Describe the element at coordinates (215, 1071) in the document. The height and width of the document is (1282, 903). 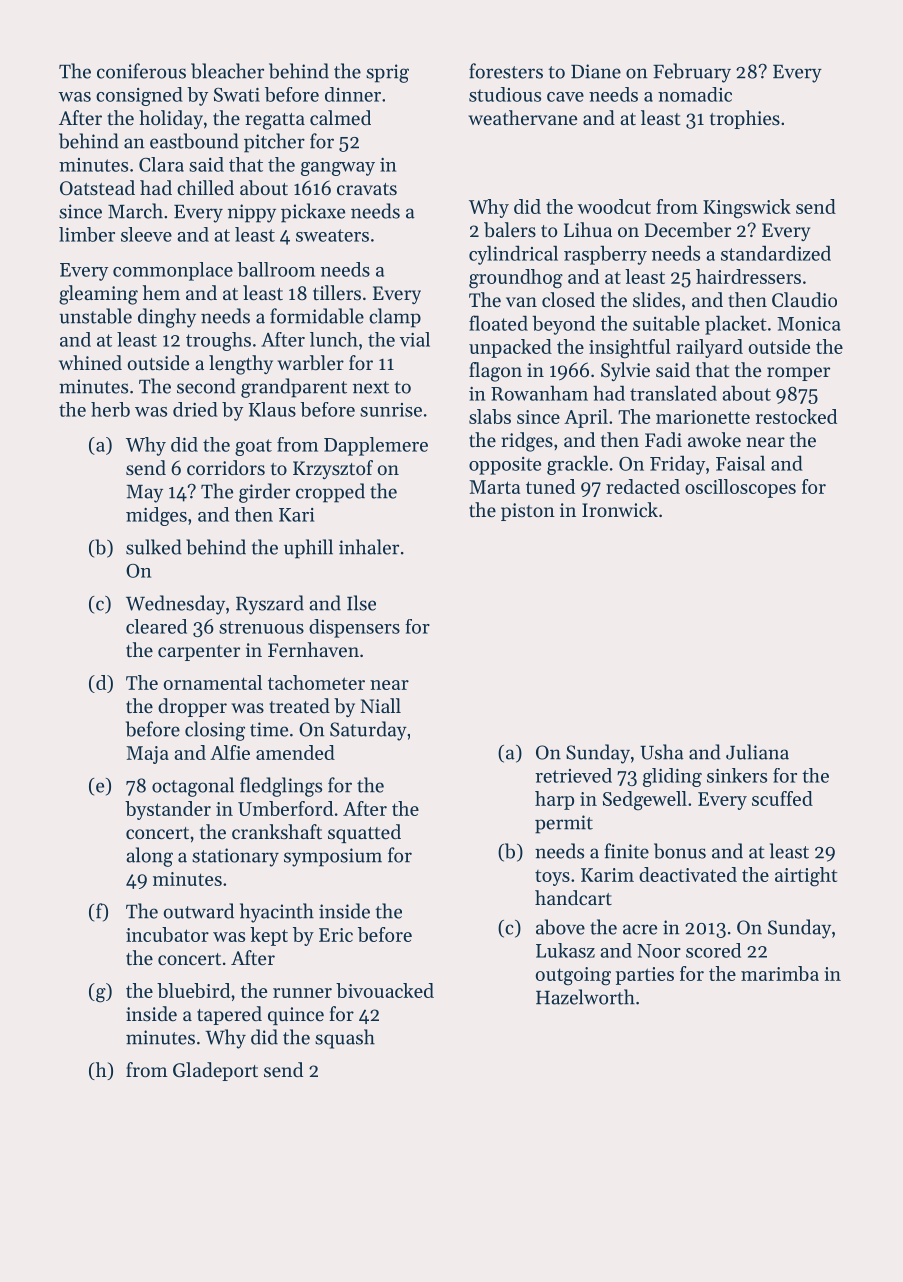
I see `Gladeport` at that location.
